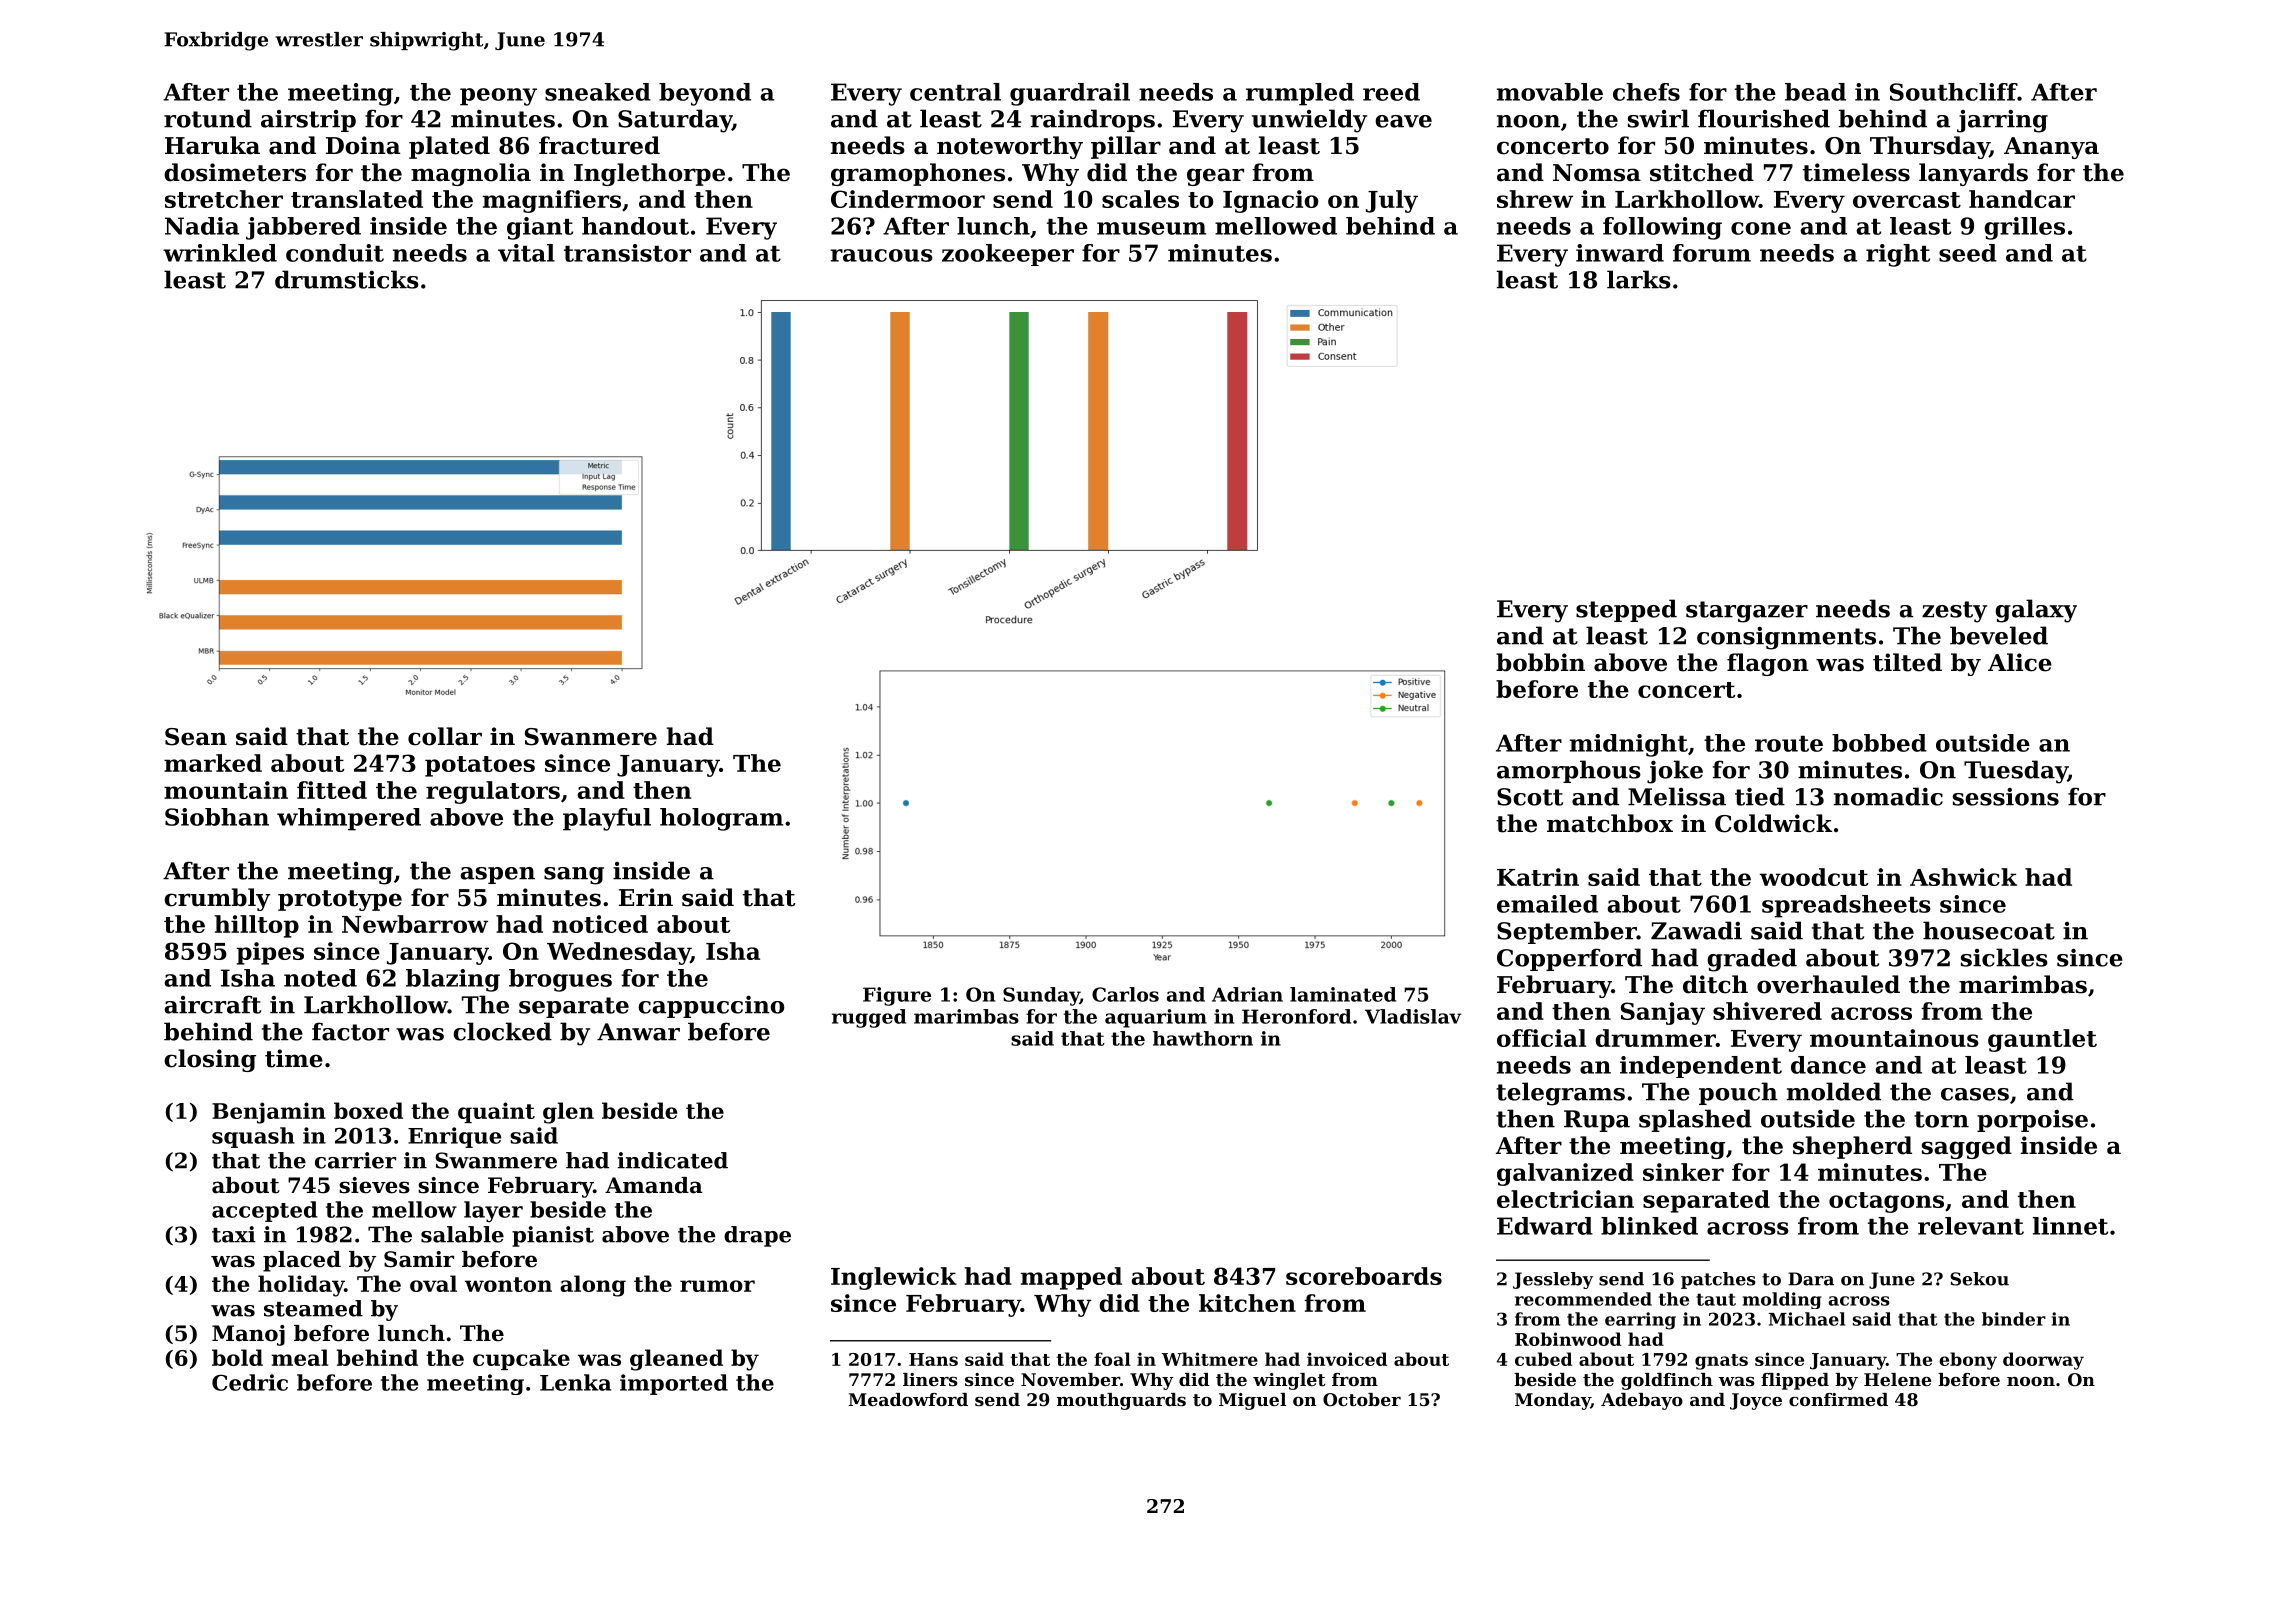  What do you see at coordinates (1968, 253) in the image?
I see `seed` at bounding box center [1968, 253].
